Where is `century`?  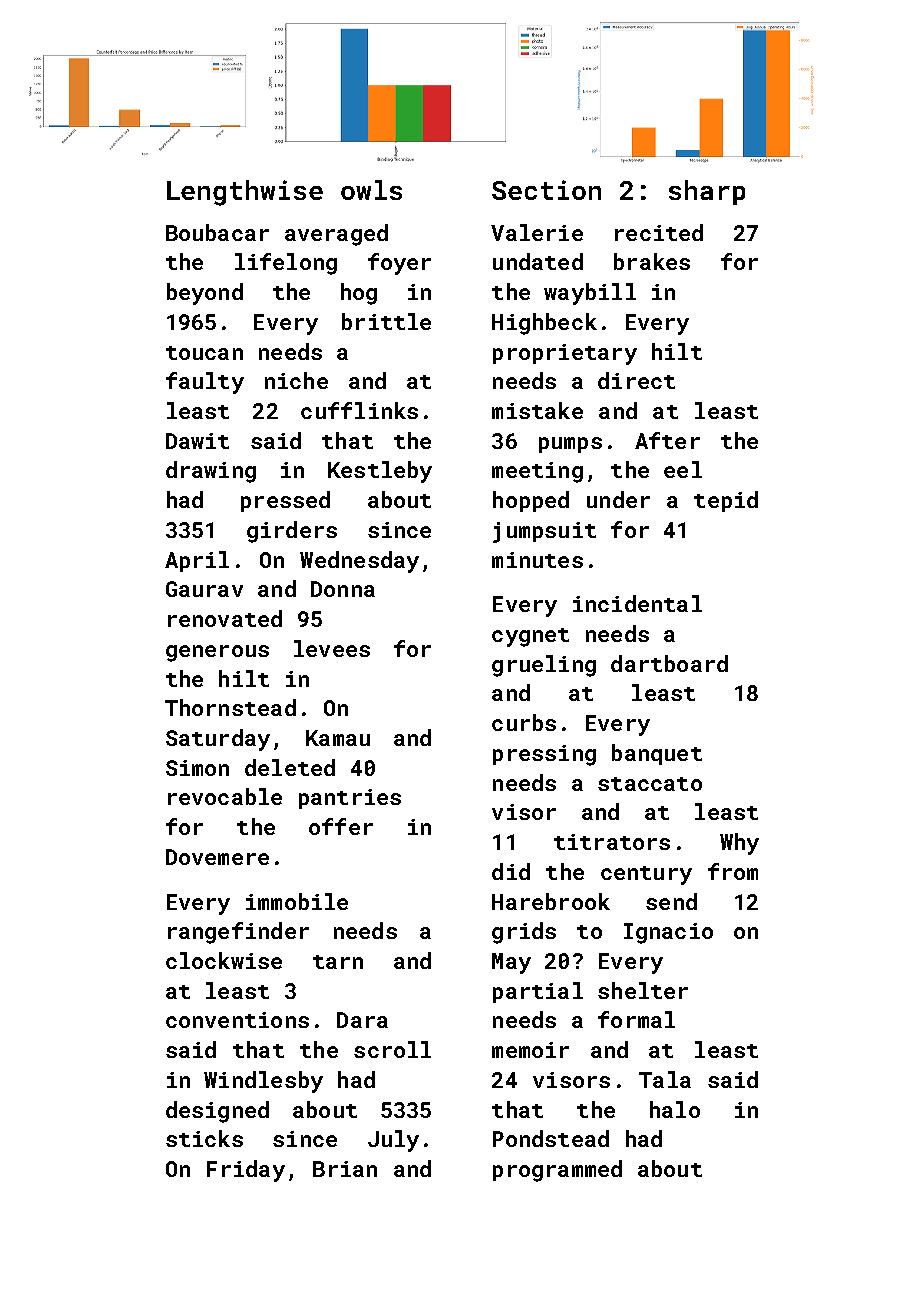
century is located at coordinates (646, 875).
